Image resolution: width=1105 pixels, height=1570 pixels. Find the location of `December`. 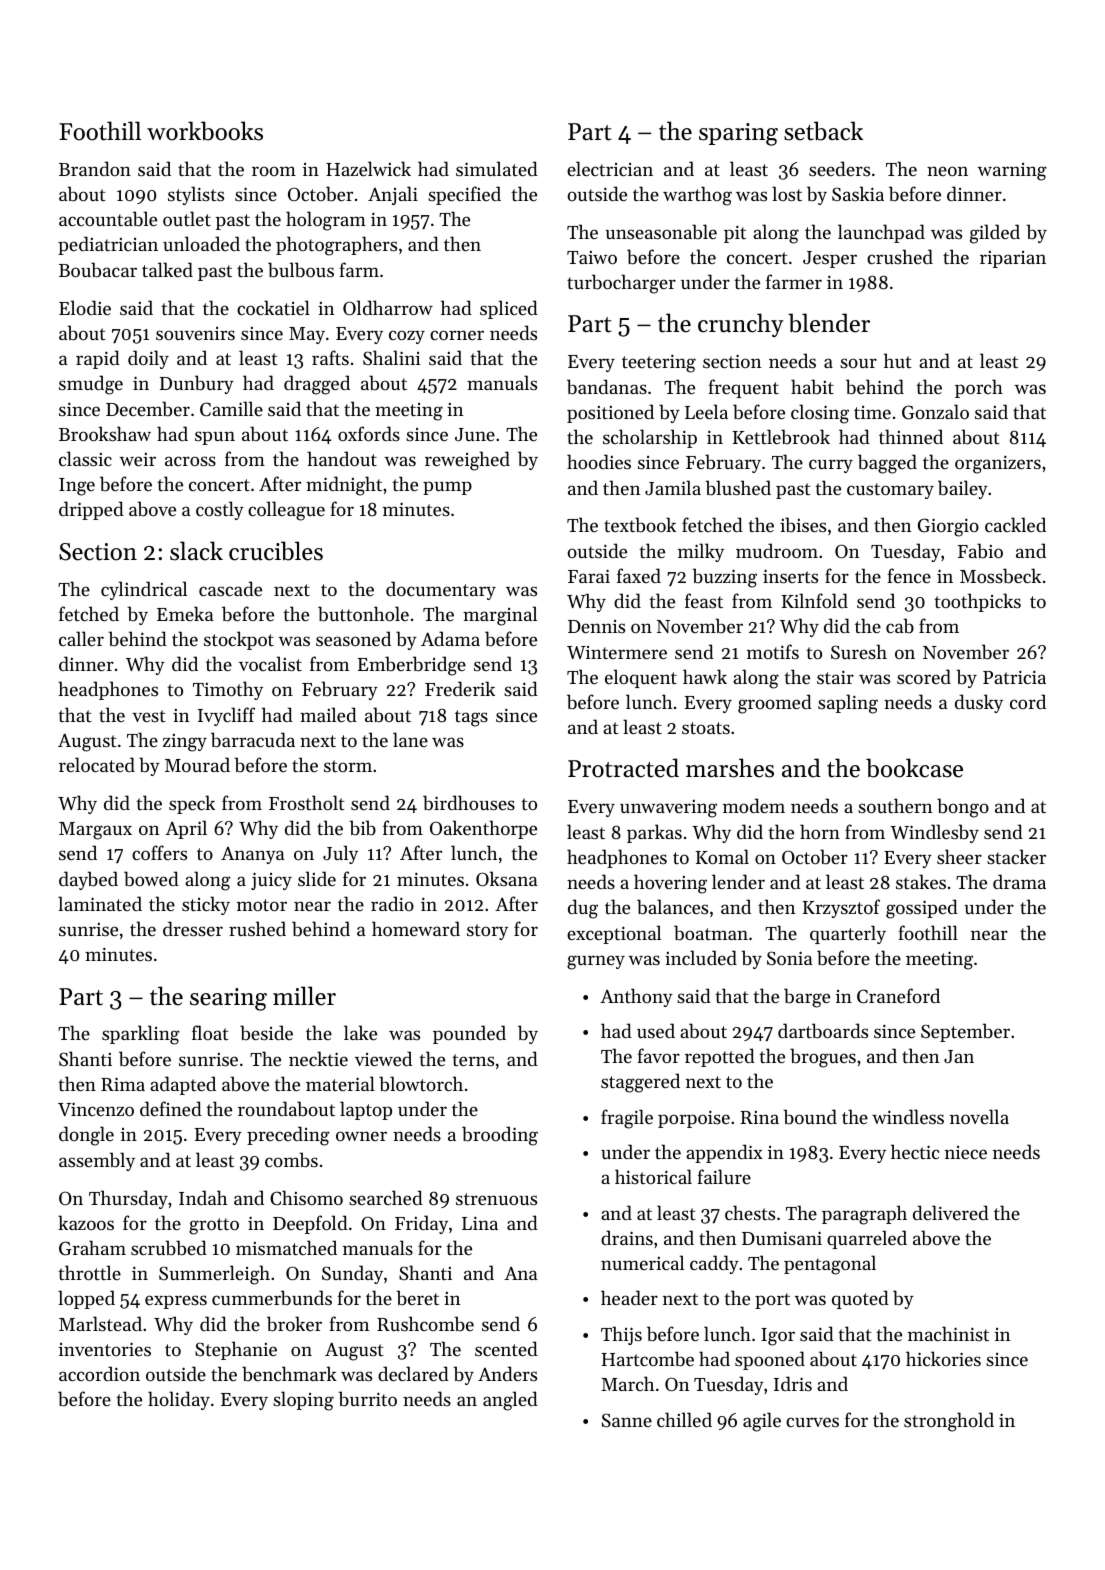

December is located at coordinates (148, 408).
